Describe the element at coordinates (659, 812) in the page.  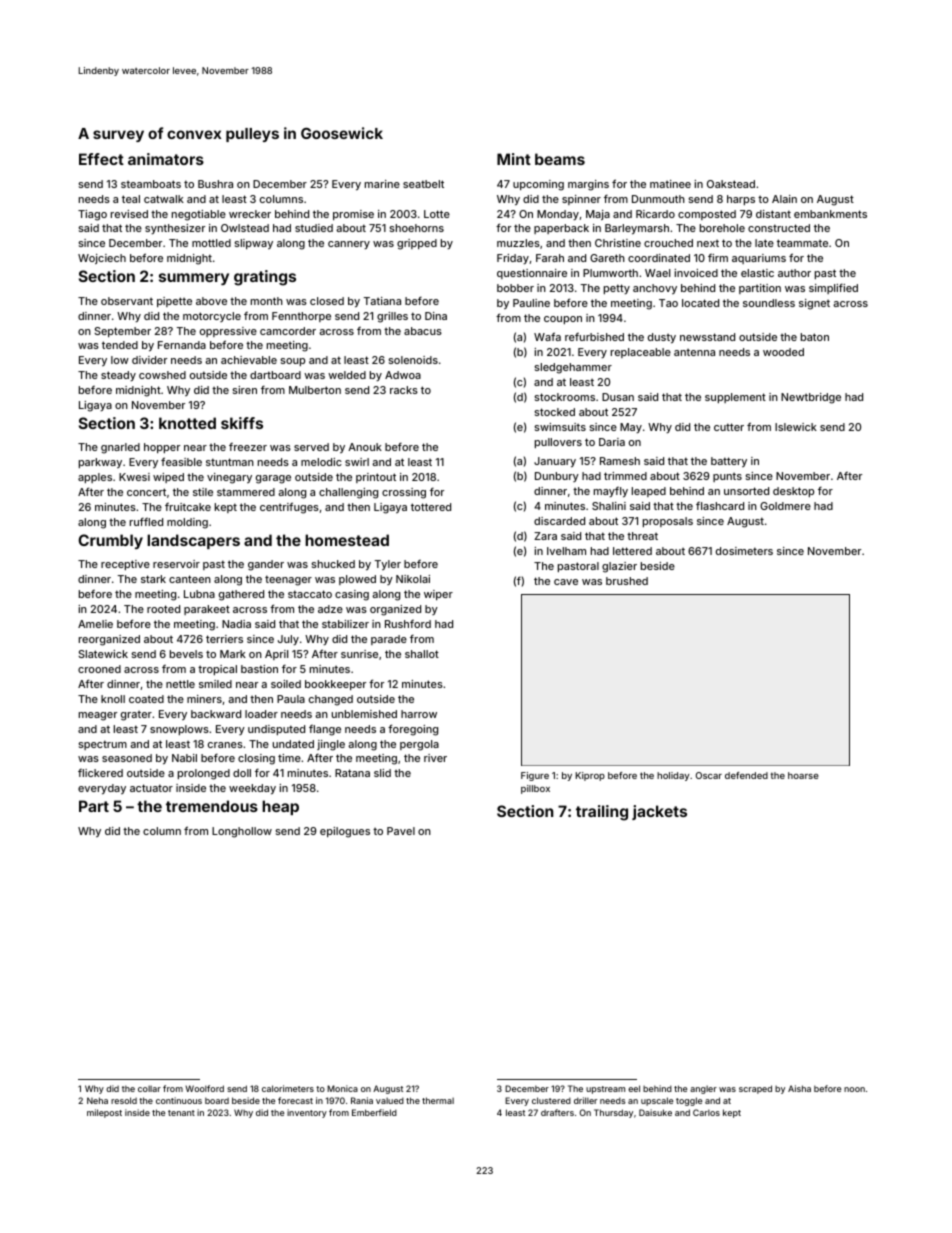
I see `jackets` at that location.
